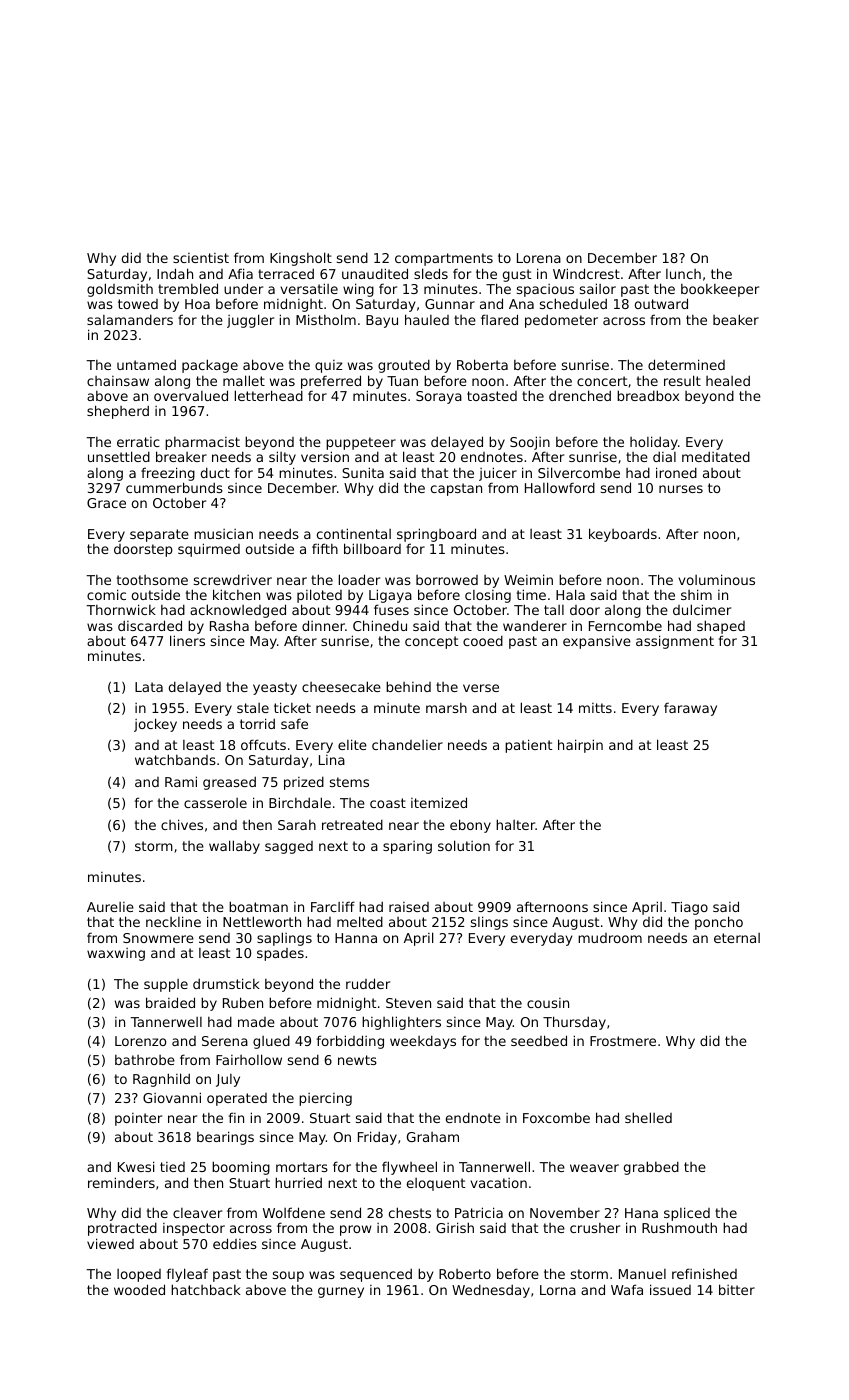 This screenshot has width=849, height=1400. Describe the element at coordinates (623, 1041) in the screenshot. I see `Frostmere` at that location.
